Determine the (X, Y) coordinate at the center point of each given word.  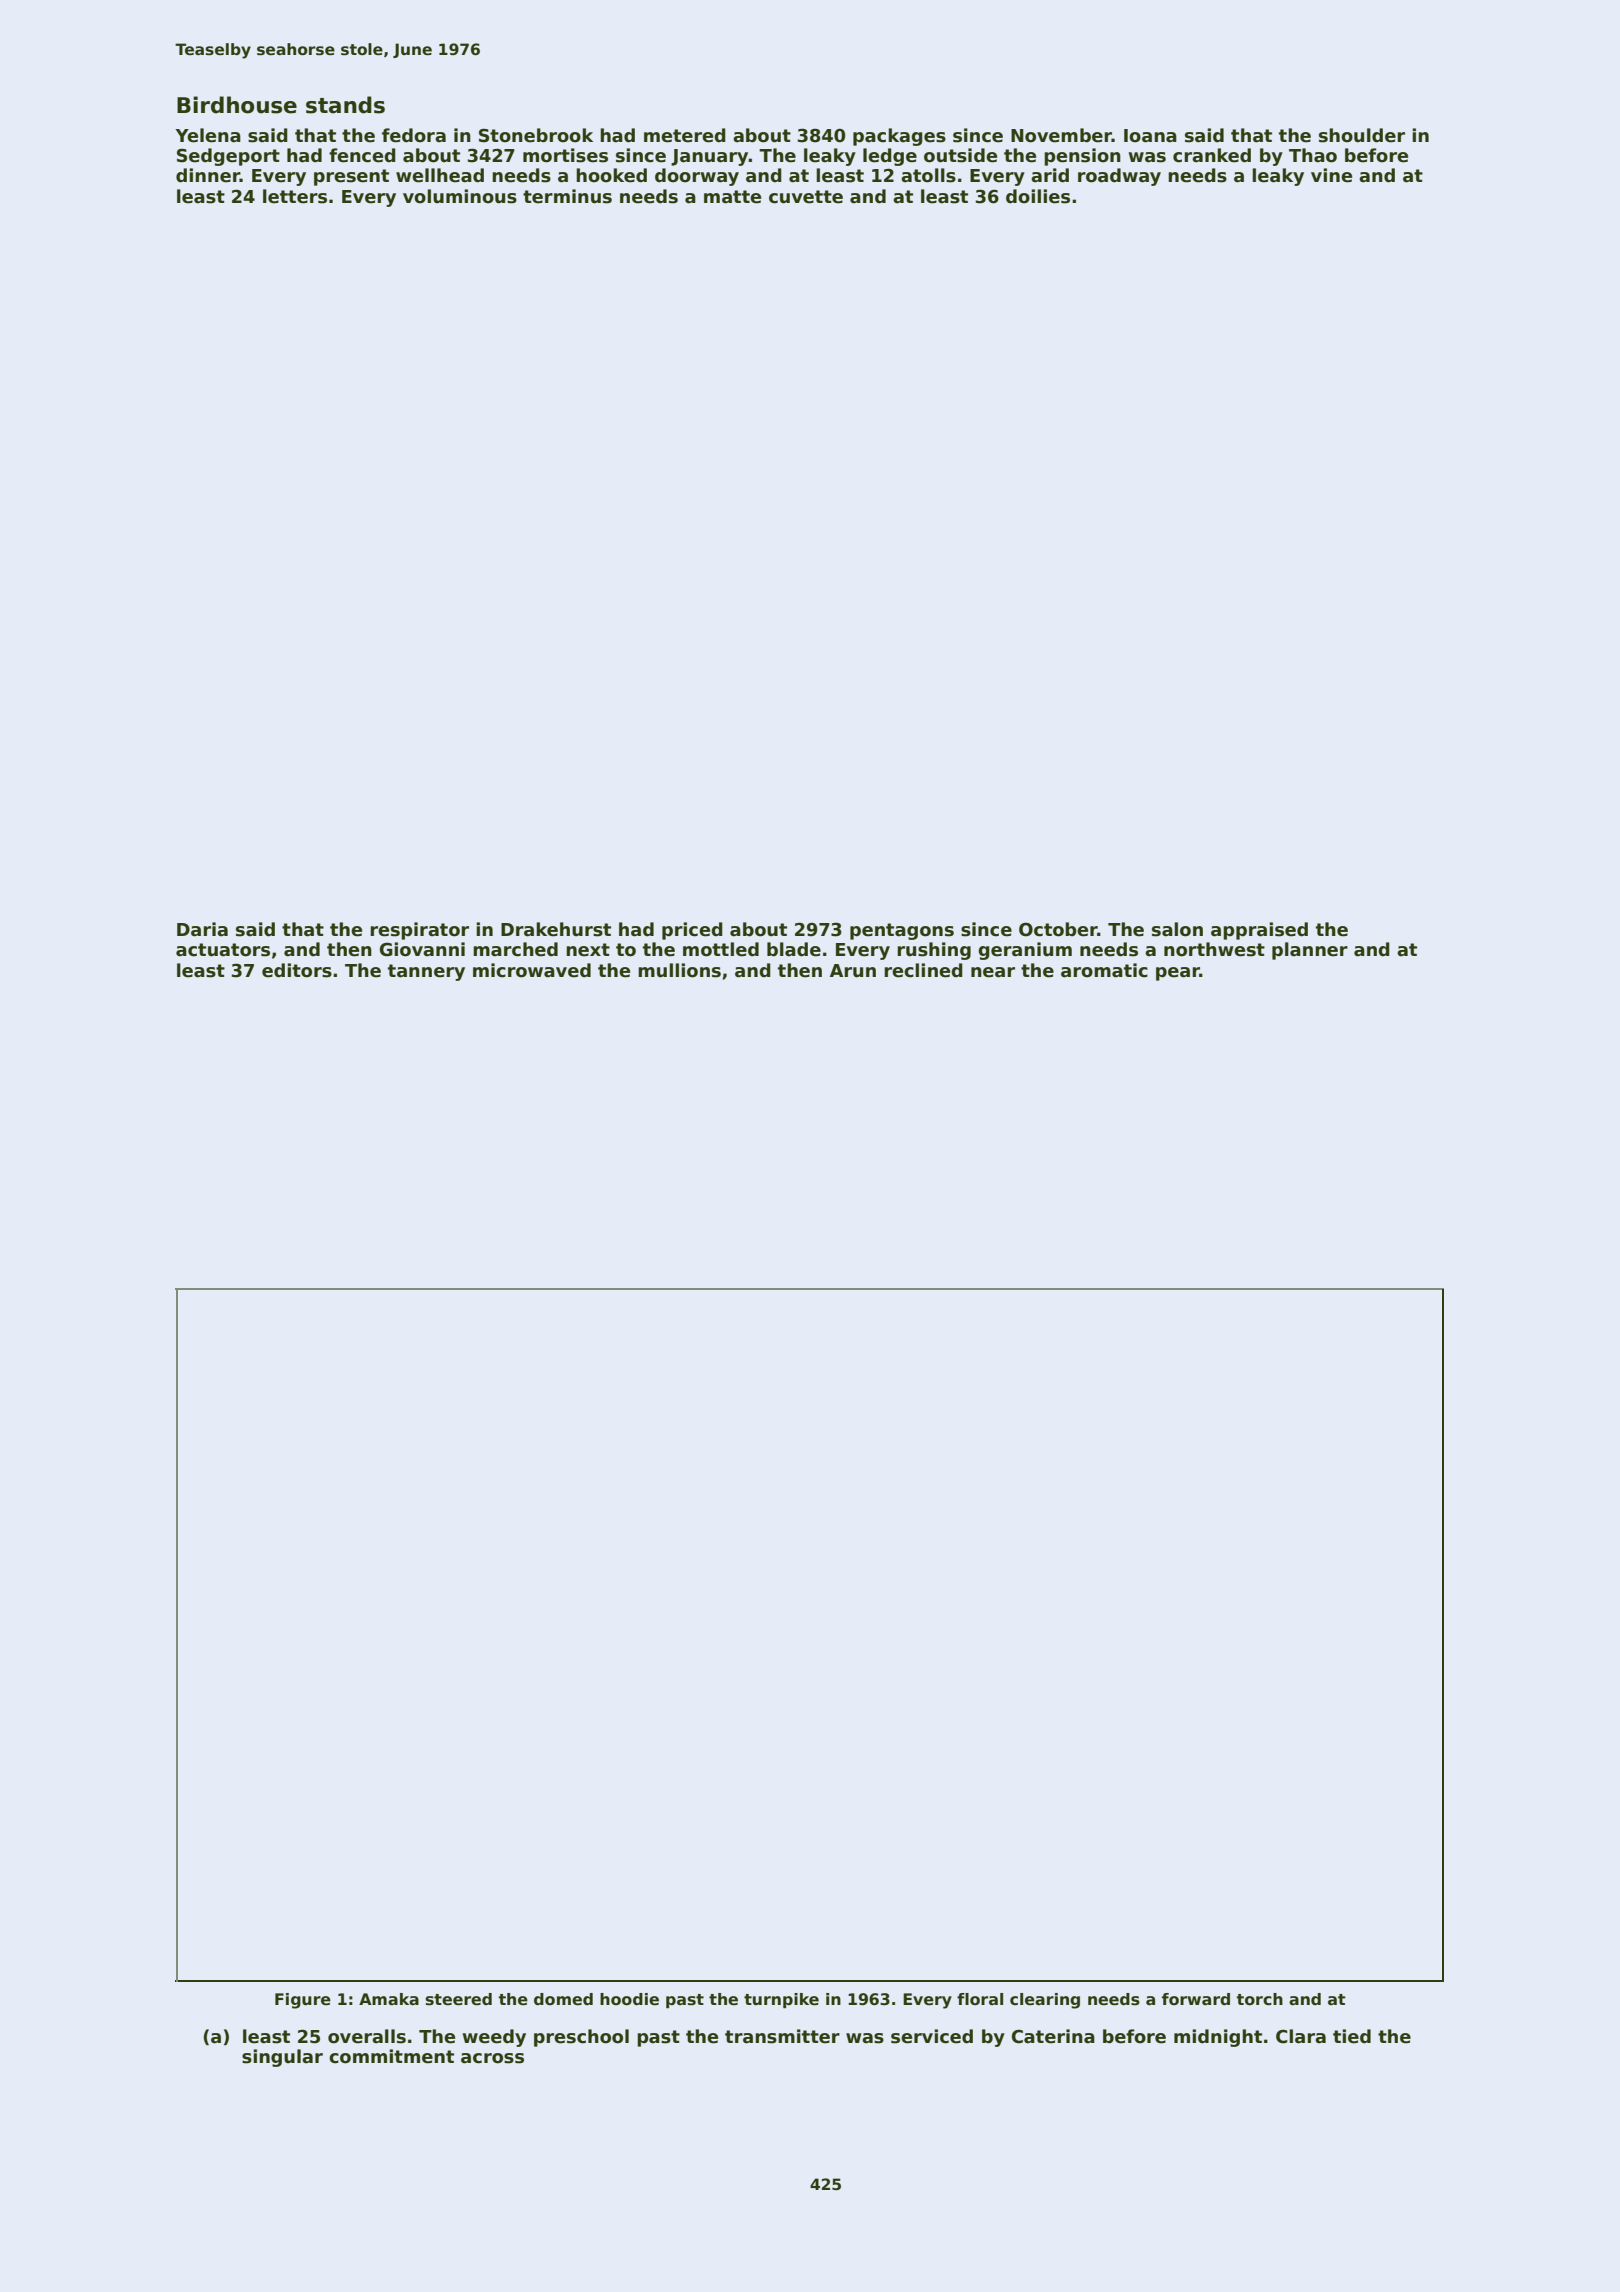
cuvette (806, 197)
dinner (208, 175)
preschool (581, 2038)
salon (1177, 929)
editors (297, 970)
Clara (1301, 2036)
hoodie (629, 1999)
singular (282, 2058)
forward (1196, 1999)
